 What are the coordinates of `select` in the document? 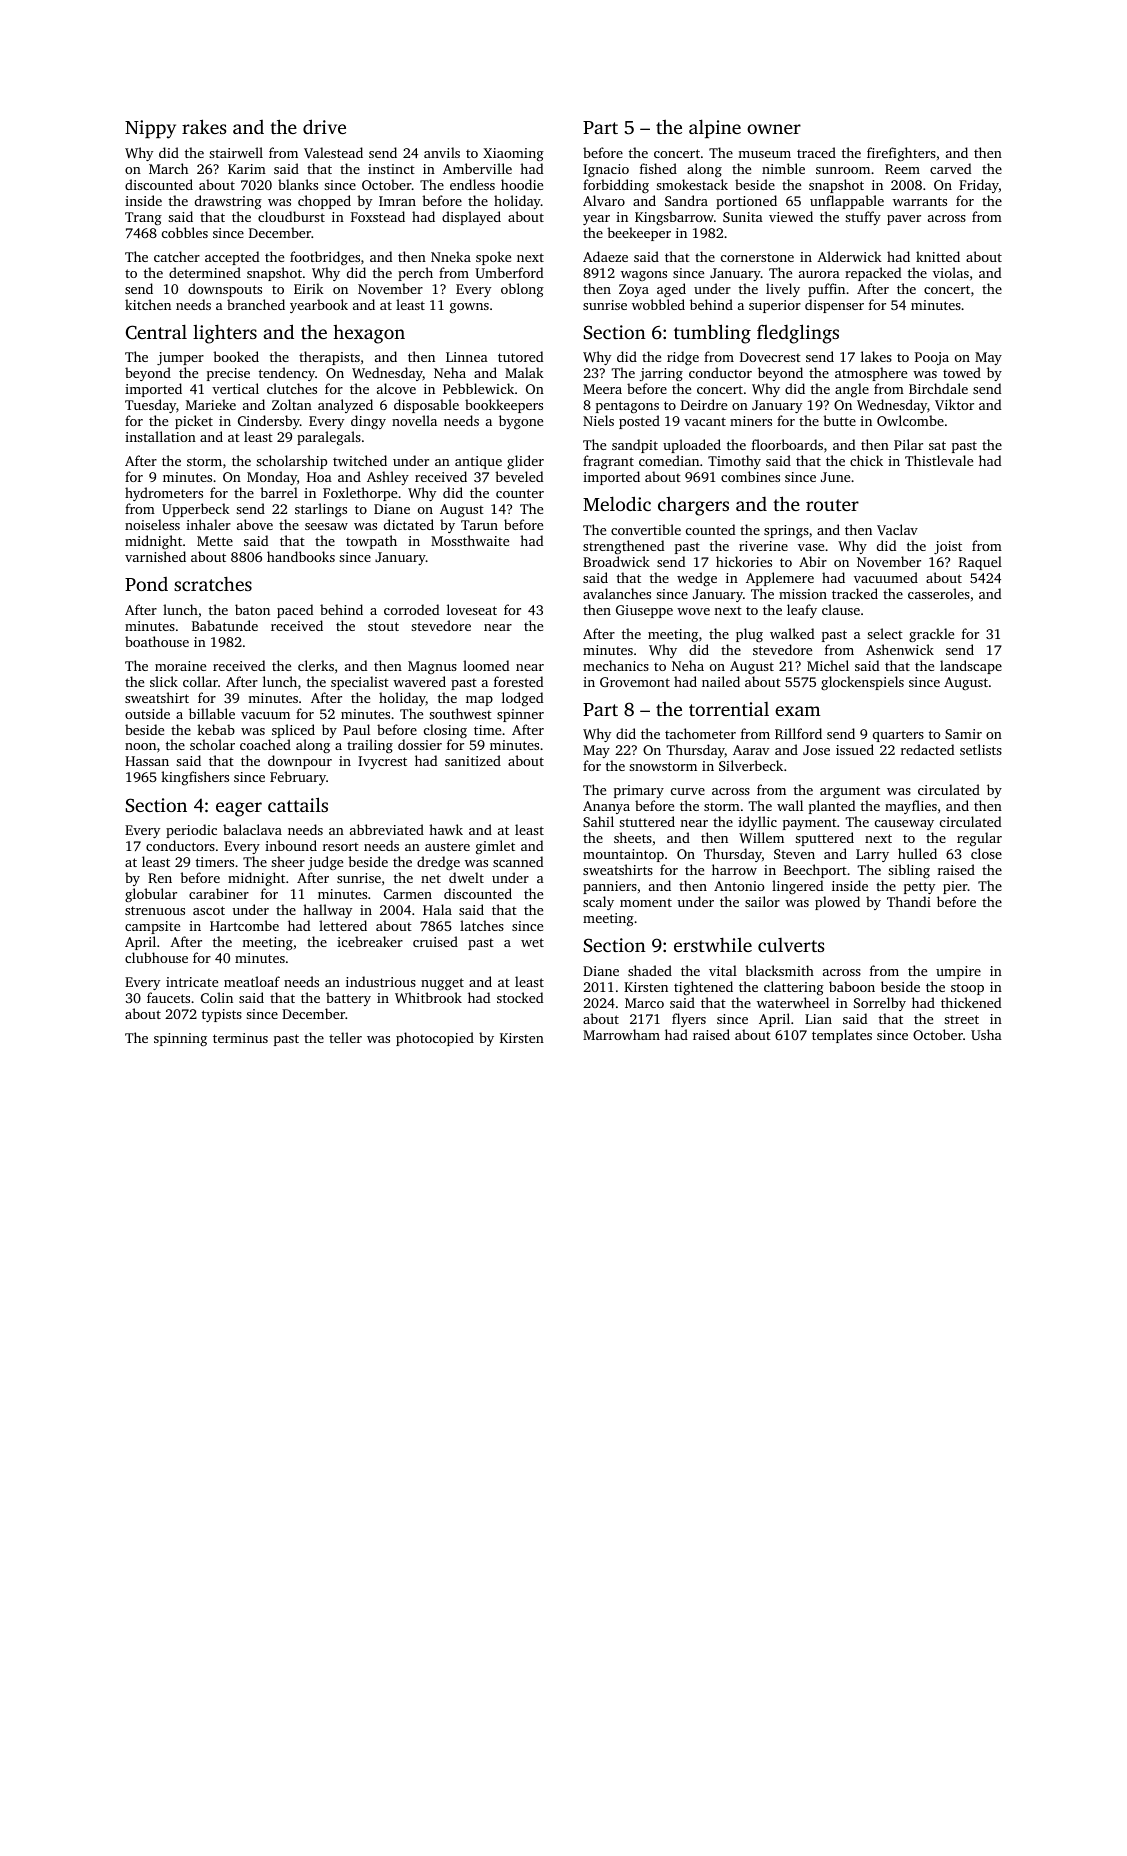 It's located at (885, 633).
